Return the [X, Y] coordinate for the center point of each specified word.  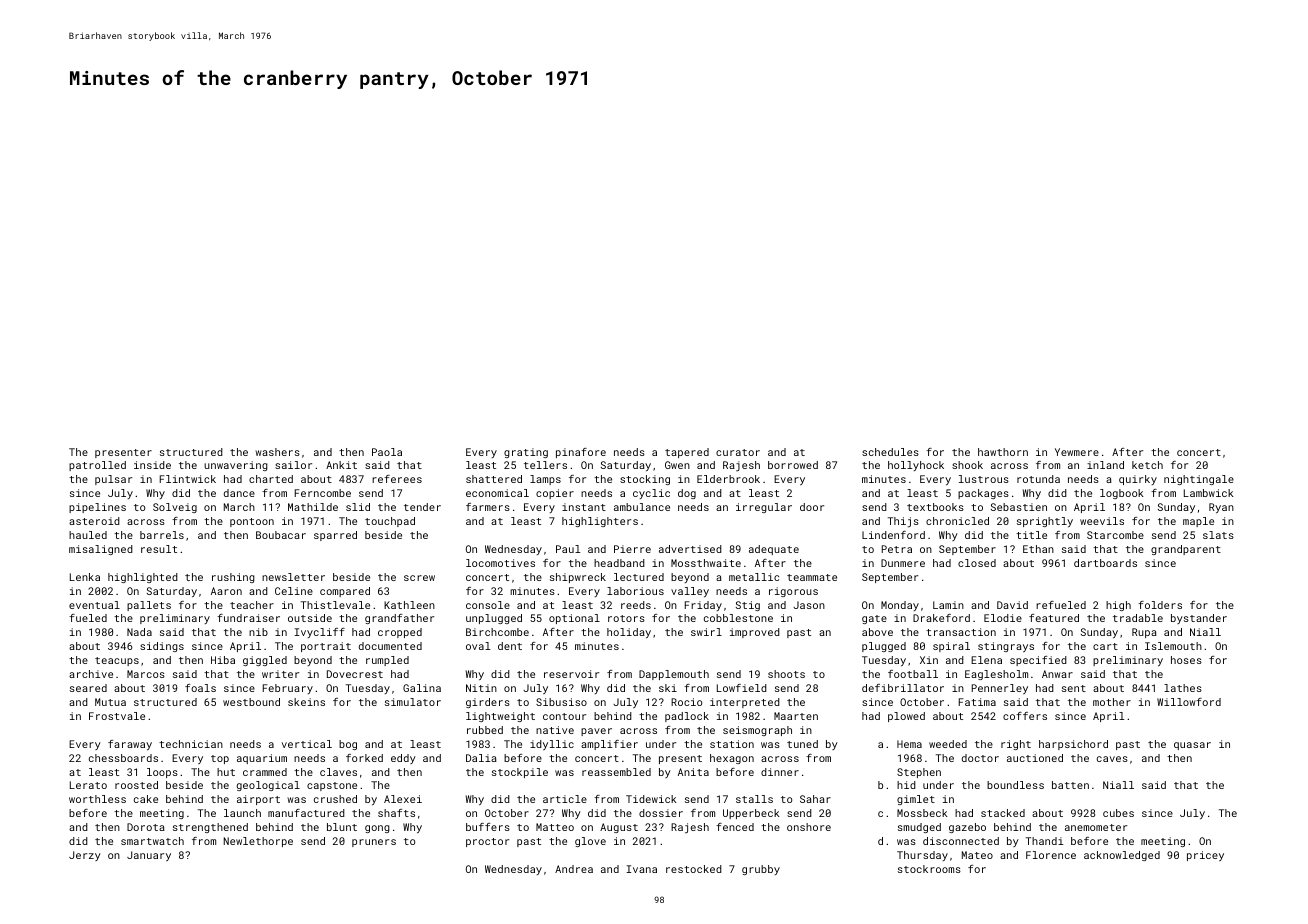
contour [564, 716]
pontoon [252, 522]
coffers [1025, 716]
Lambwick [1209, 493]
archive [91, 674]
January [149, 856]
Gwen [677, 465]
